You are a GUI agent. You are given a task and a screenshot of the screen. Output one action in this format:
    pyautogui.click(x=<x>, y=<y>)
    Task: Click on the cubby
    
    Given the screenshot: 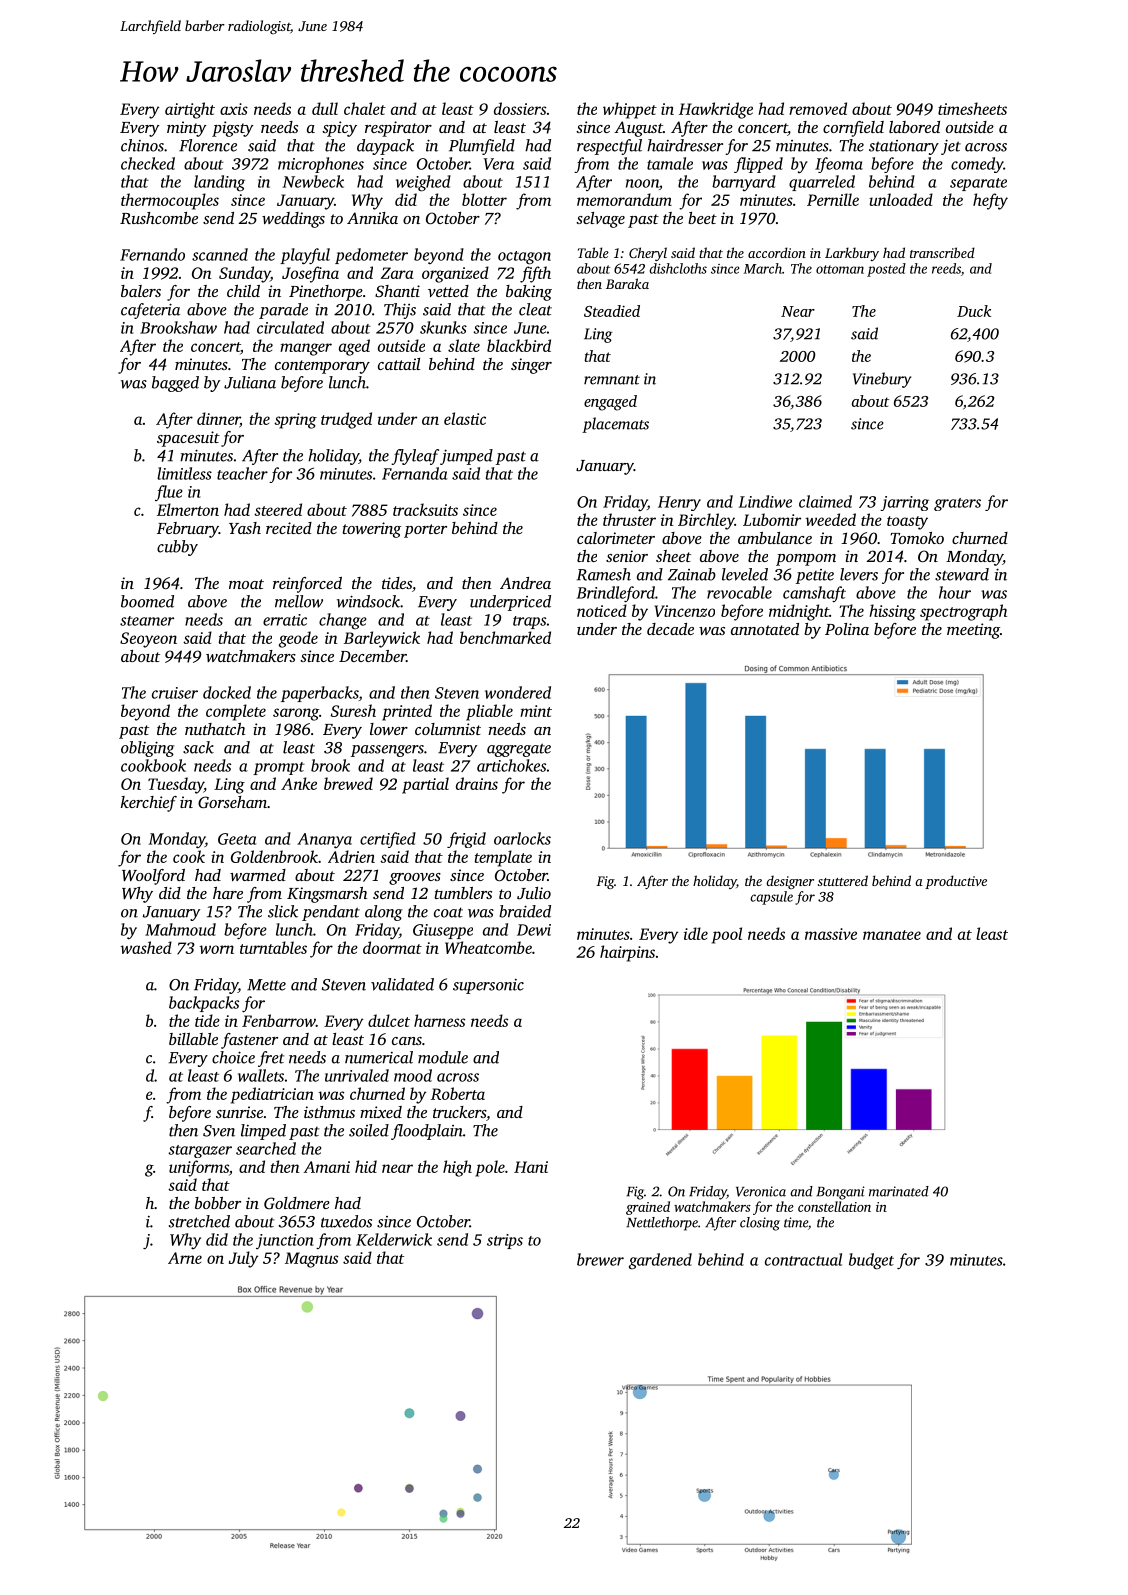 What is the action you would take?
    pyautogui.click(x=177, y=548)
